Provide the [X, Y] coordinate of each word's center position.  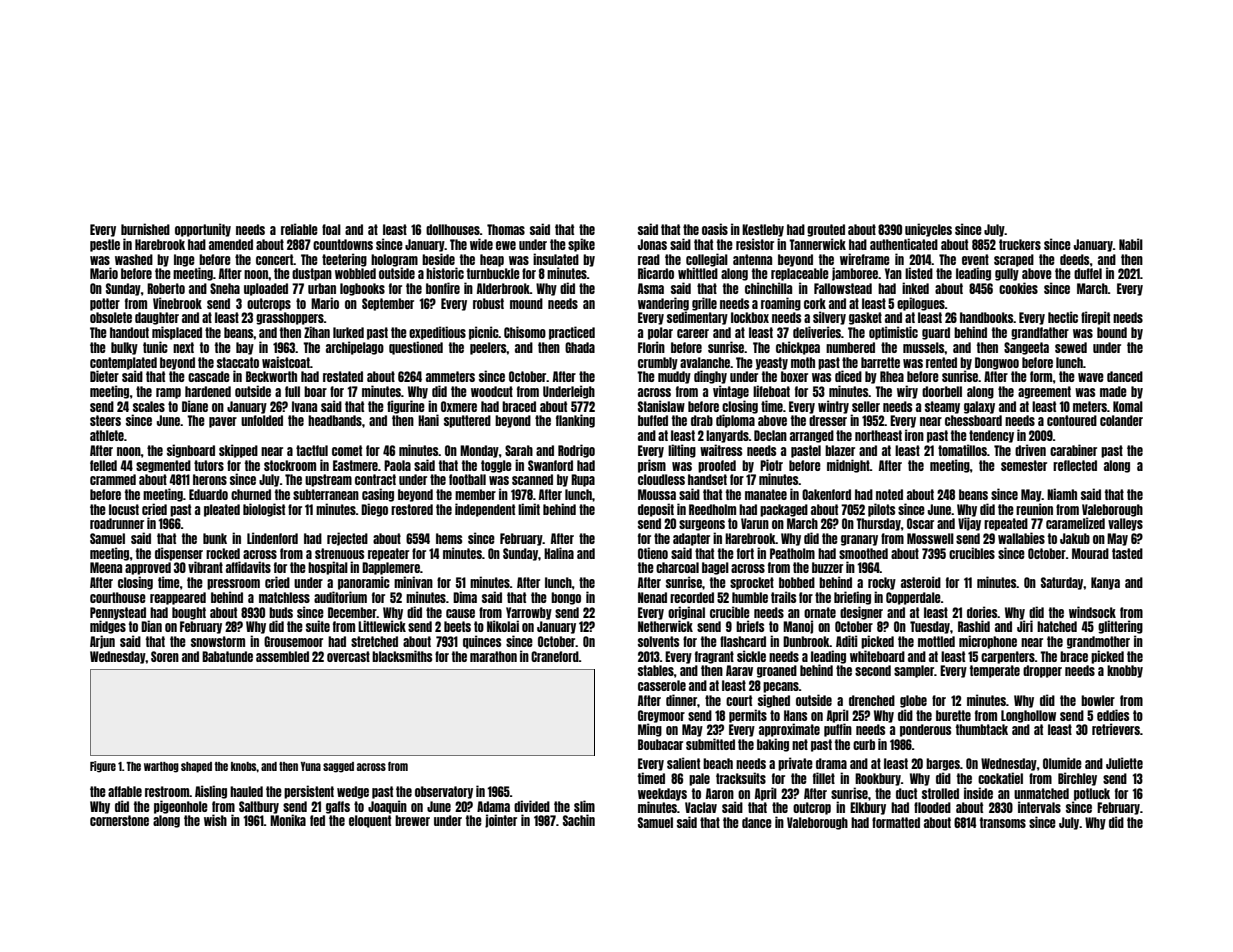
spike [581, 245]
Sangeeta [1026, 348]
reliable [299, 229]
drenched [872, 700]
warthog [161, 767]
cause [460, 613]
